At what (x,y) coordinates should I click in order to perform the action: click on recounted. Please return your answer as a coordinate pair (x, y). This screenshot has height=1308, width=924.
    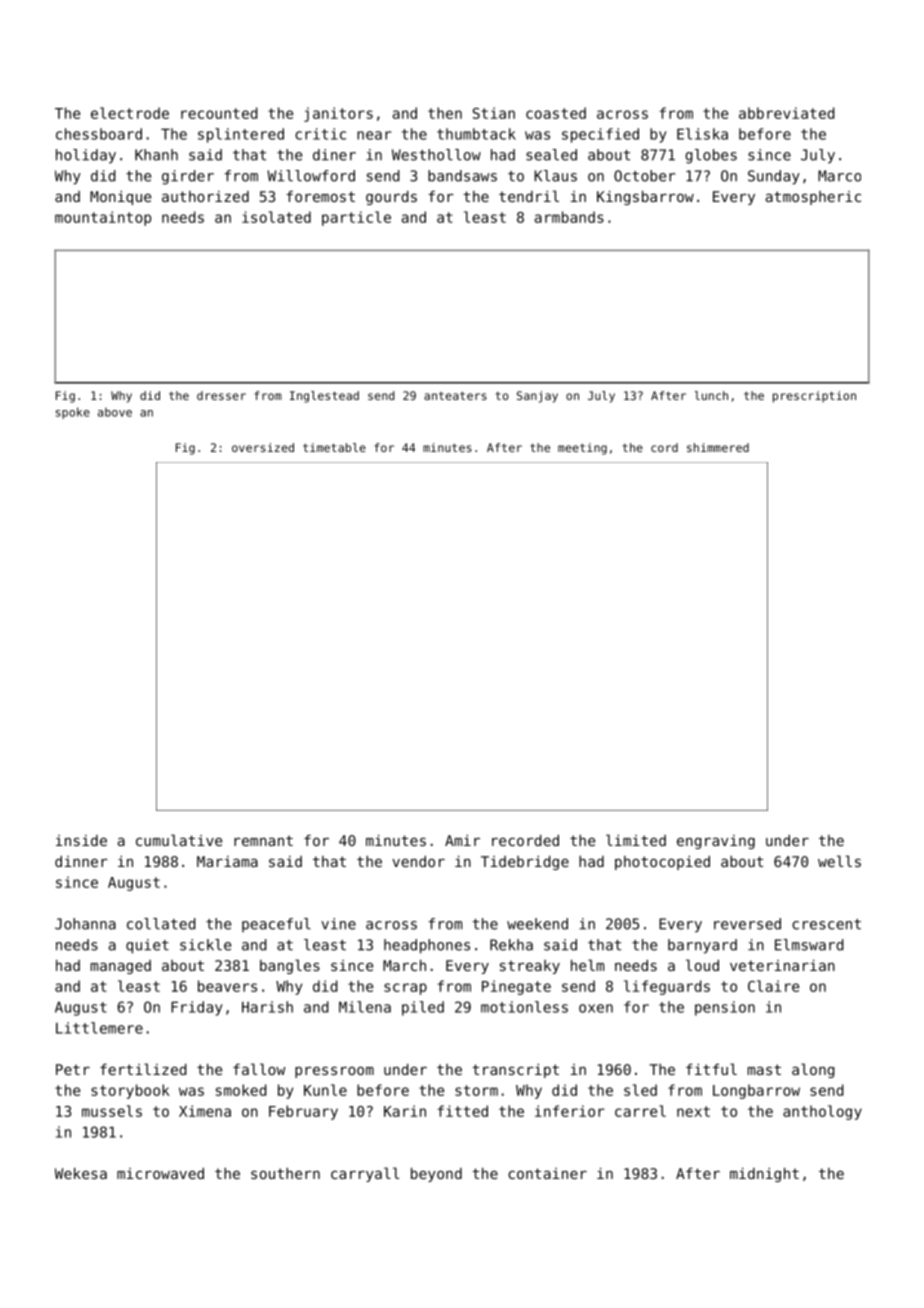
    Looking at the image, I should click on (219, 113).
